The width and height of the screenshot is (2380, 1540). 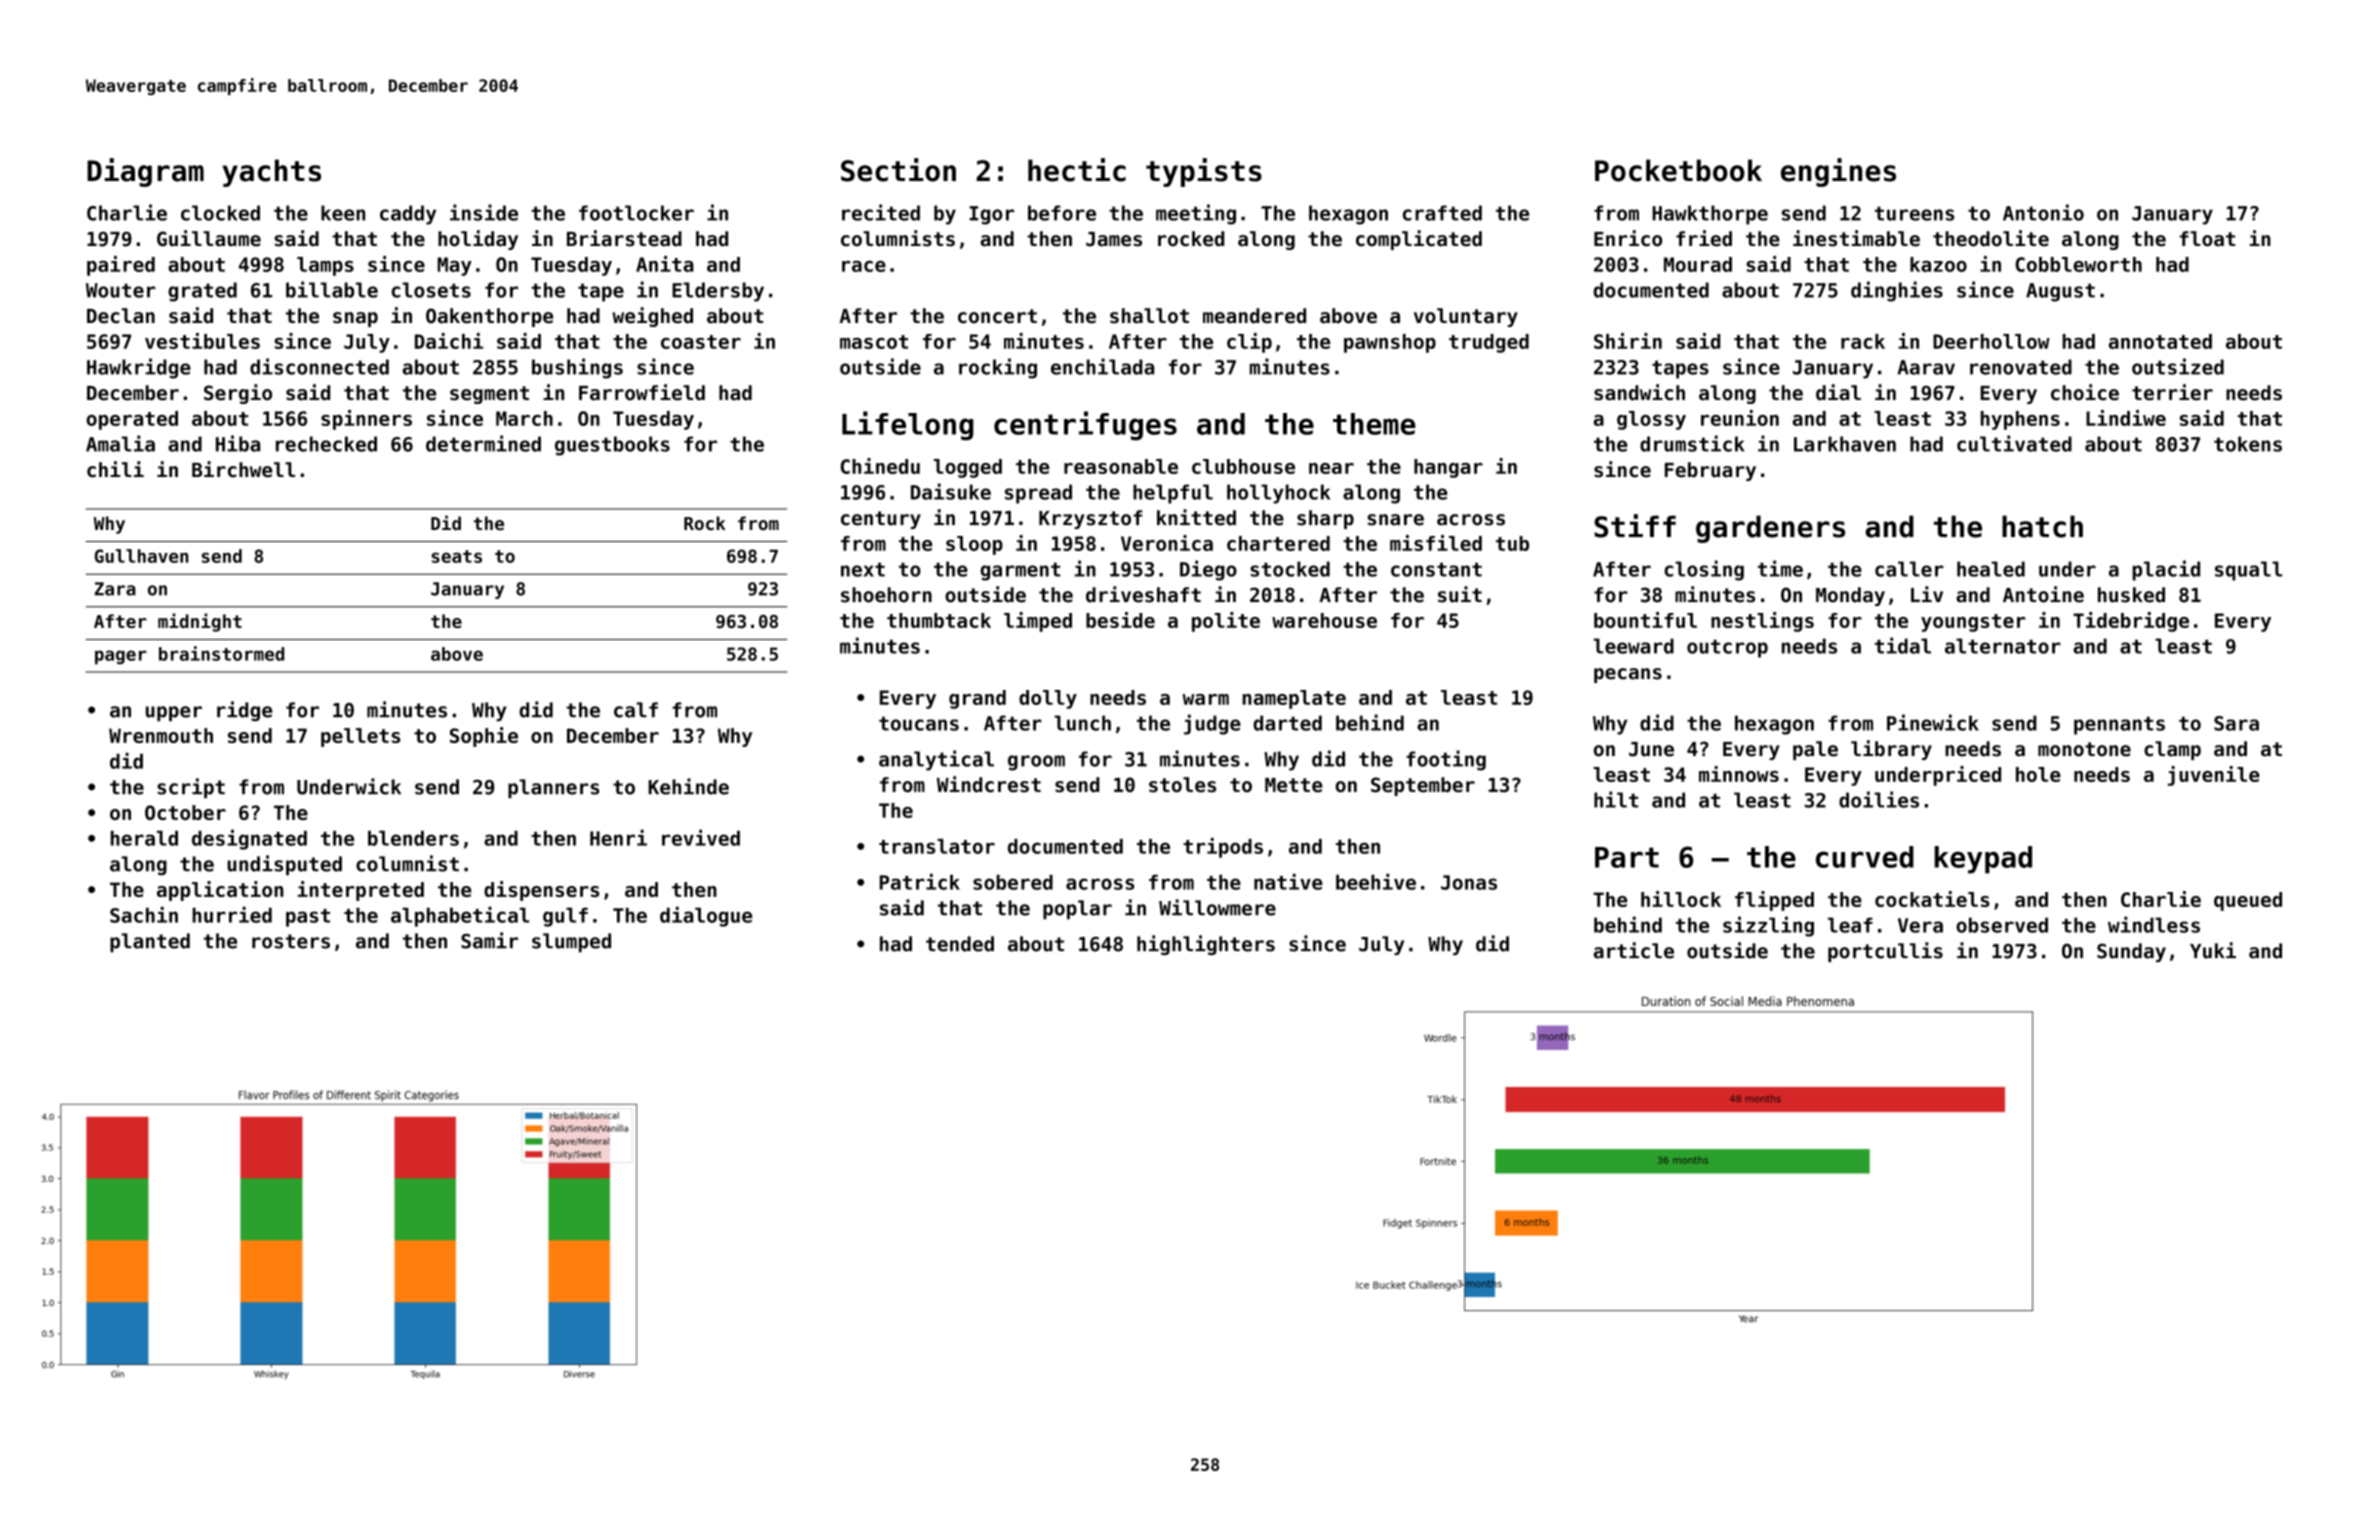 I want to click on Cobbleworth, so click(x=2078, y=264).
